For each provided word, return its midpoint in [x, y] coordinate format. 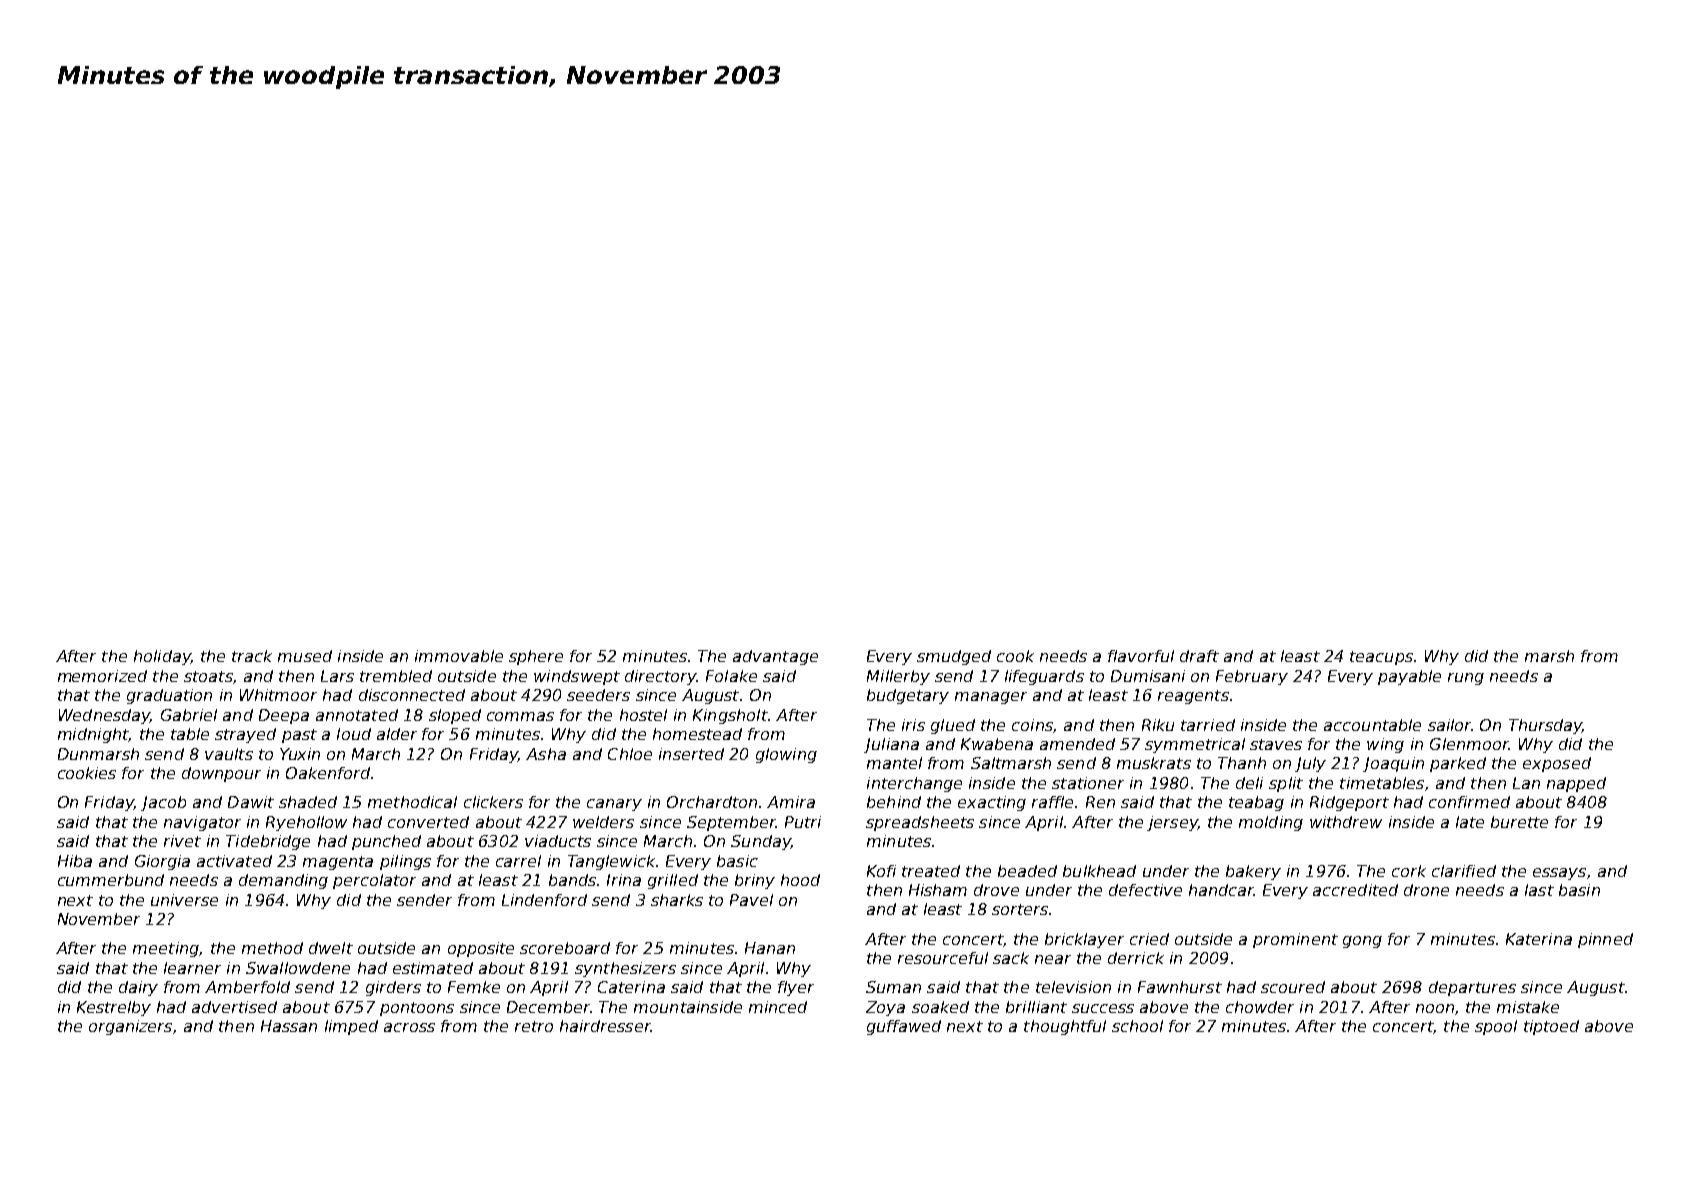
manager [991, 698]
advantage [775, 657]
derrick [1136, 958]
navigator [202, 823]
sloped [455, 716]
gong [1362, 942]
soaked [940, 1007]
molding [1271, 823]
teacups [1381, 658]
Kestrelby [114, 1008]
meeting [166, 949]
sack [1011, 958]
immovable [459, 656]
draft [1199, 656]
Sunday [761, 842]
